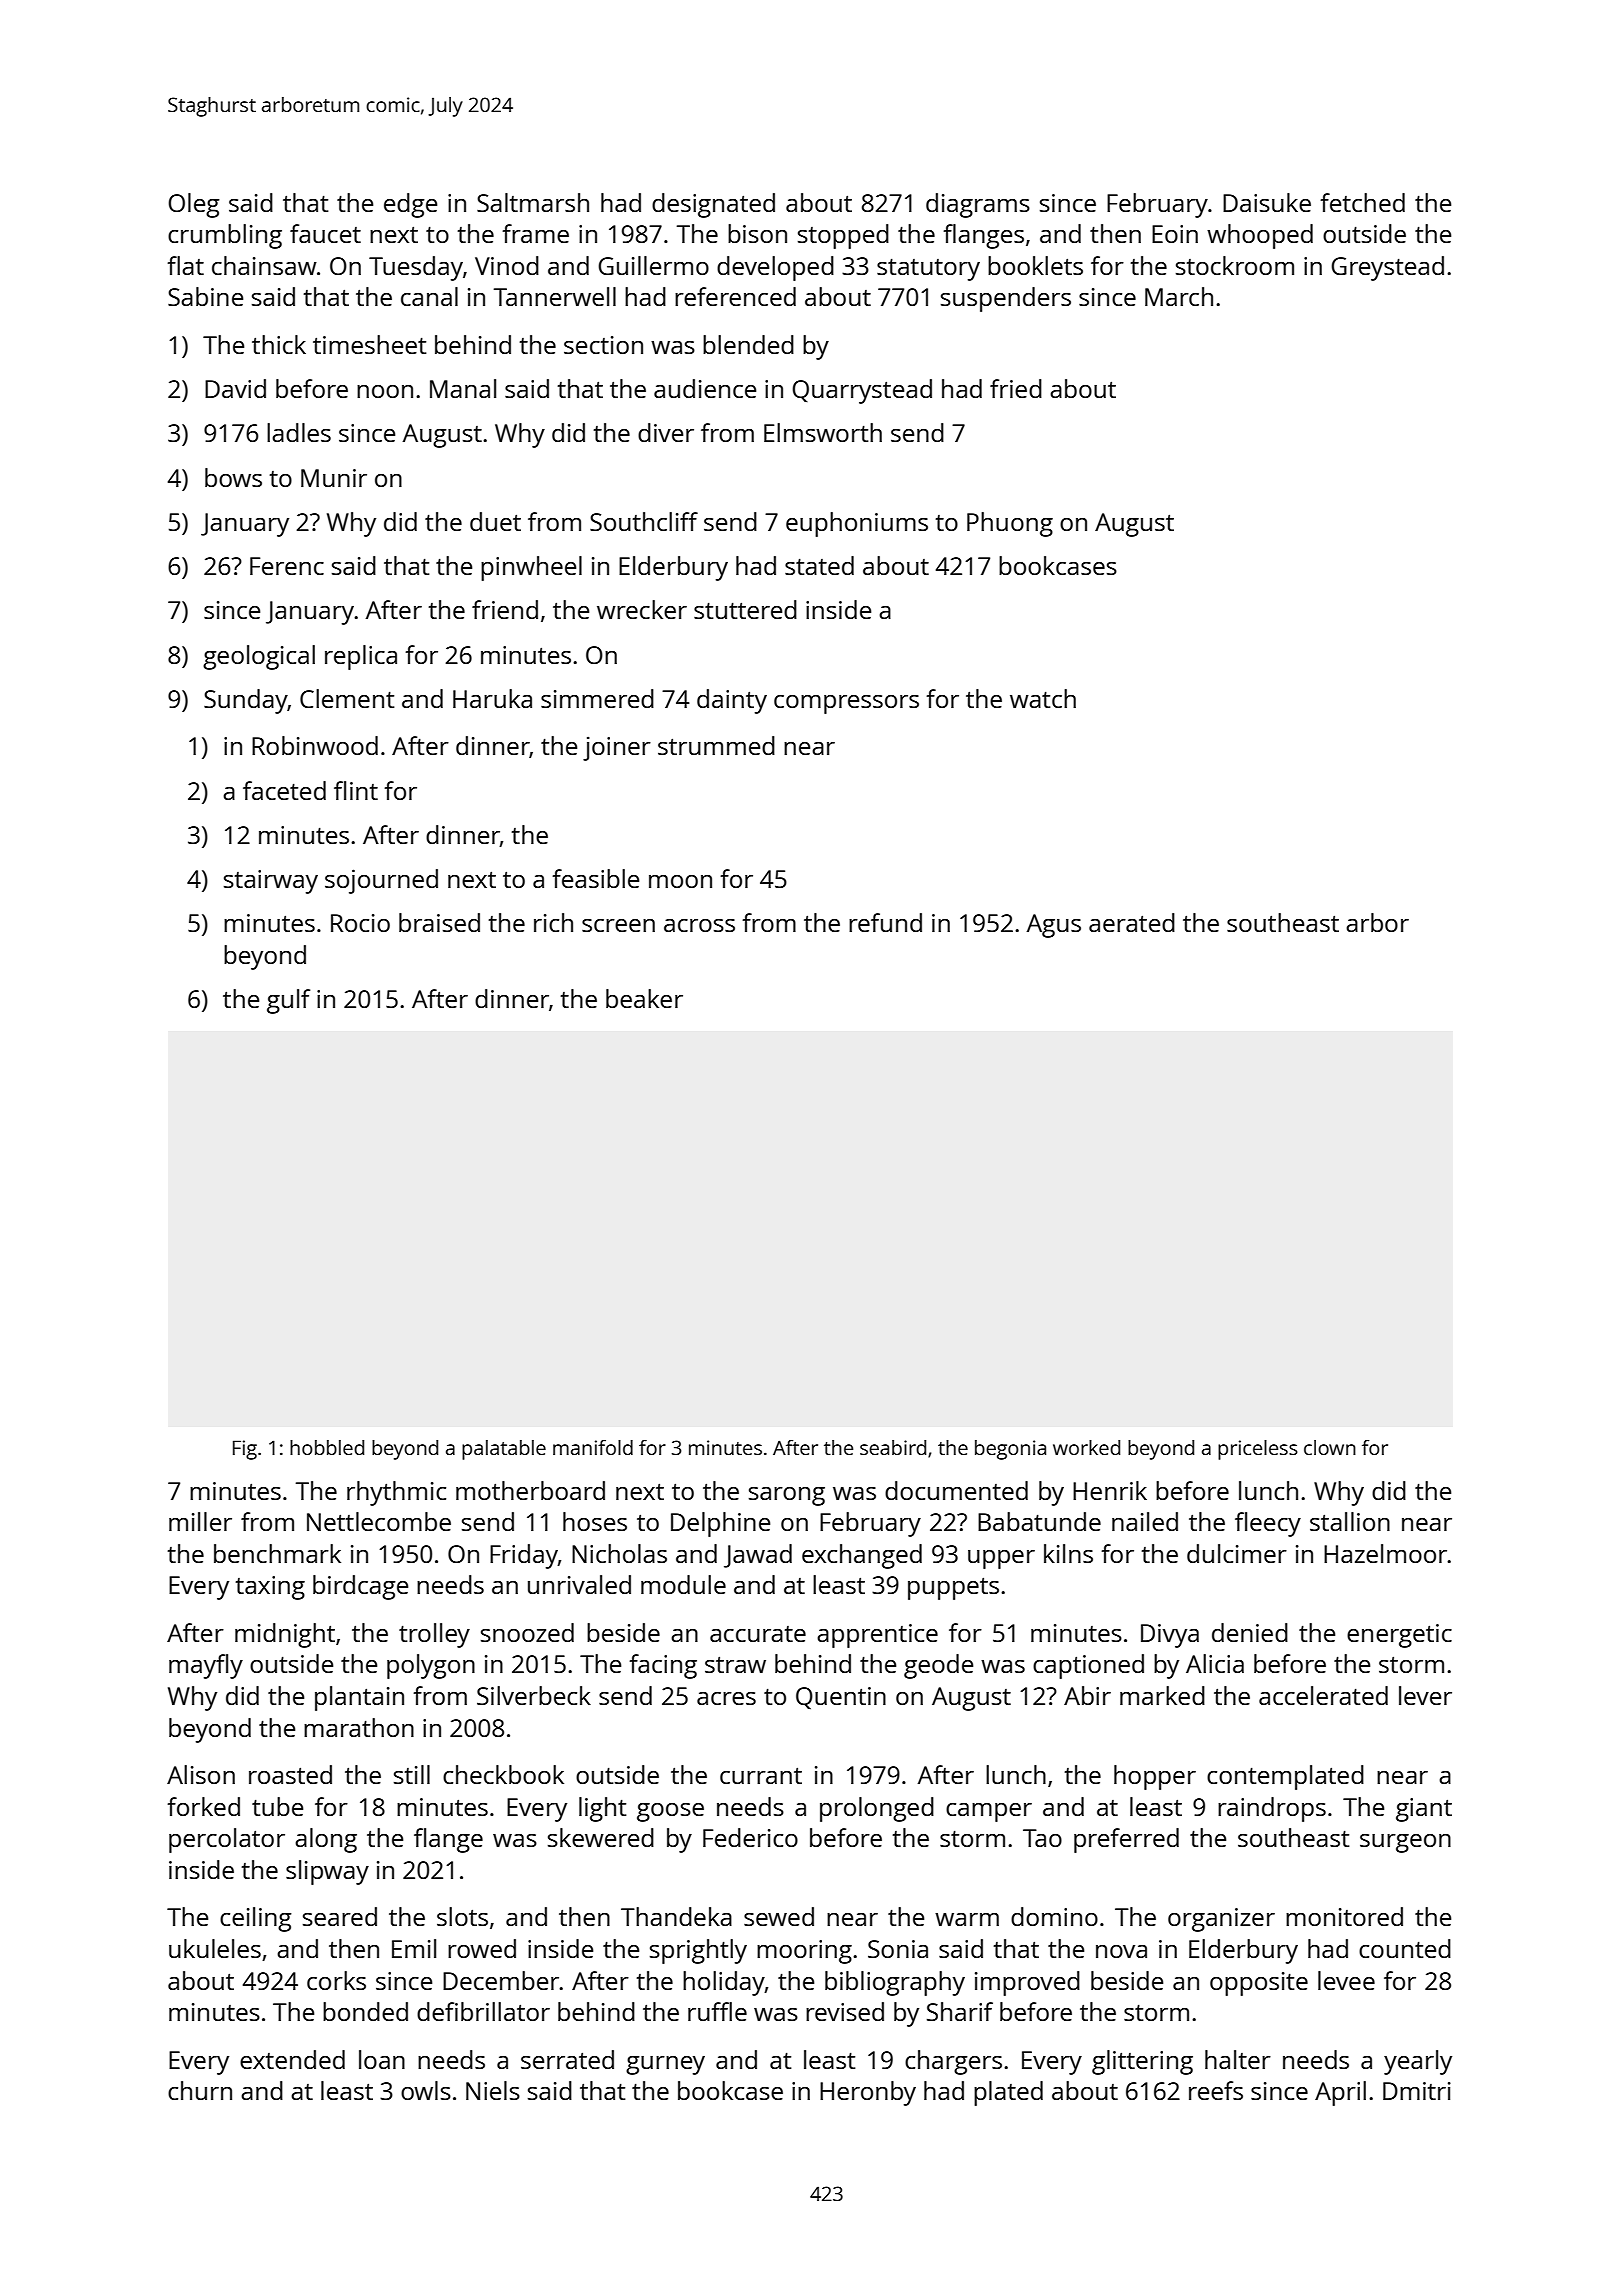  Describe the element at coordinates (602, 1809) in the image. I see `light` at that location.
